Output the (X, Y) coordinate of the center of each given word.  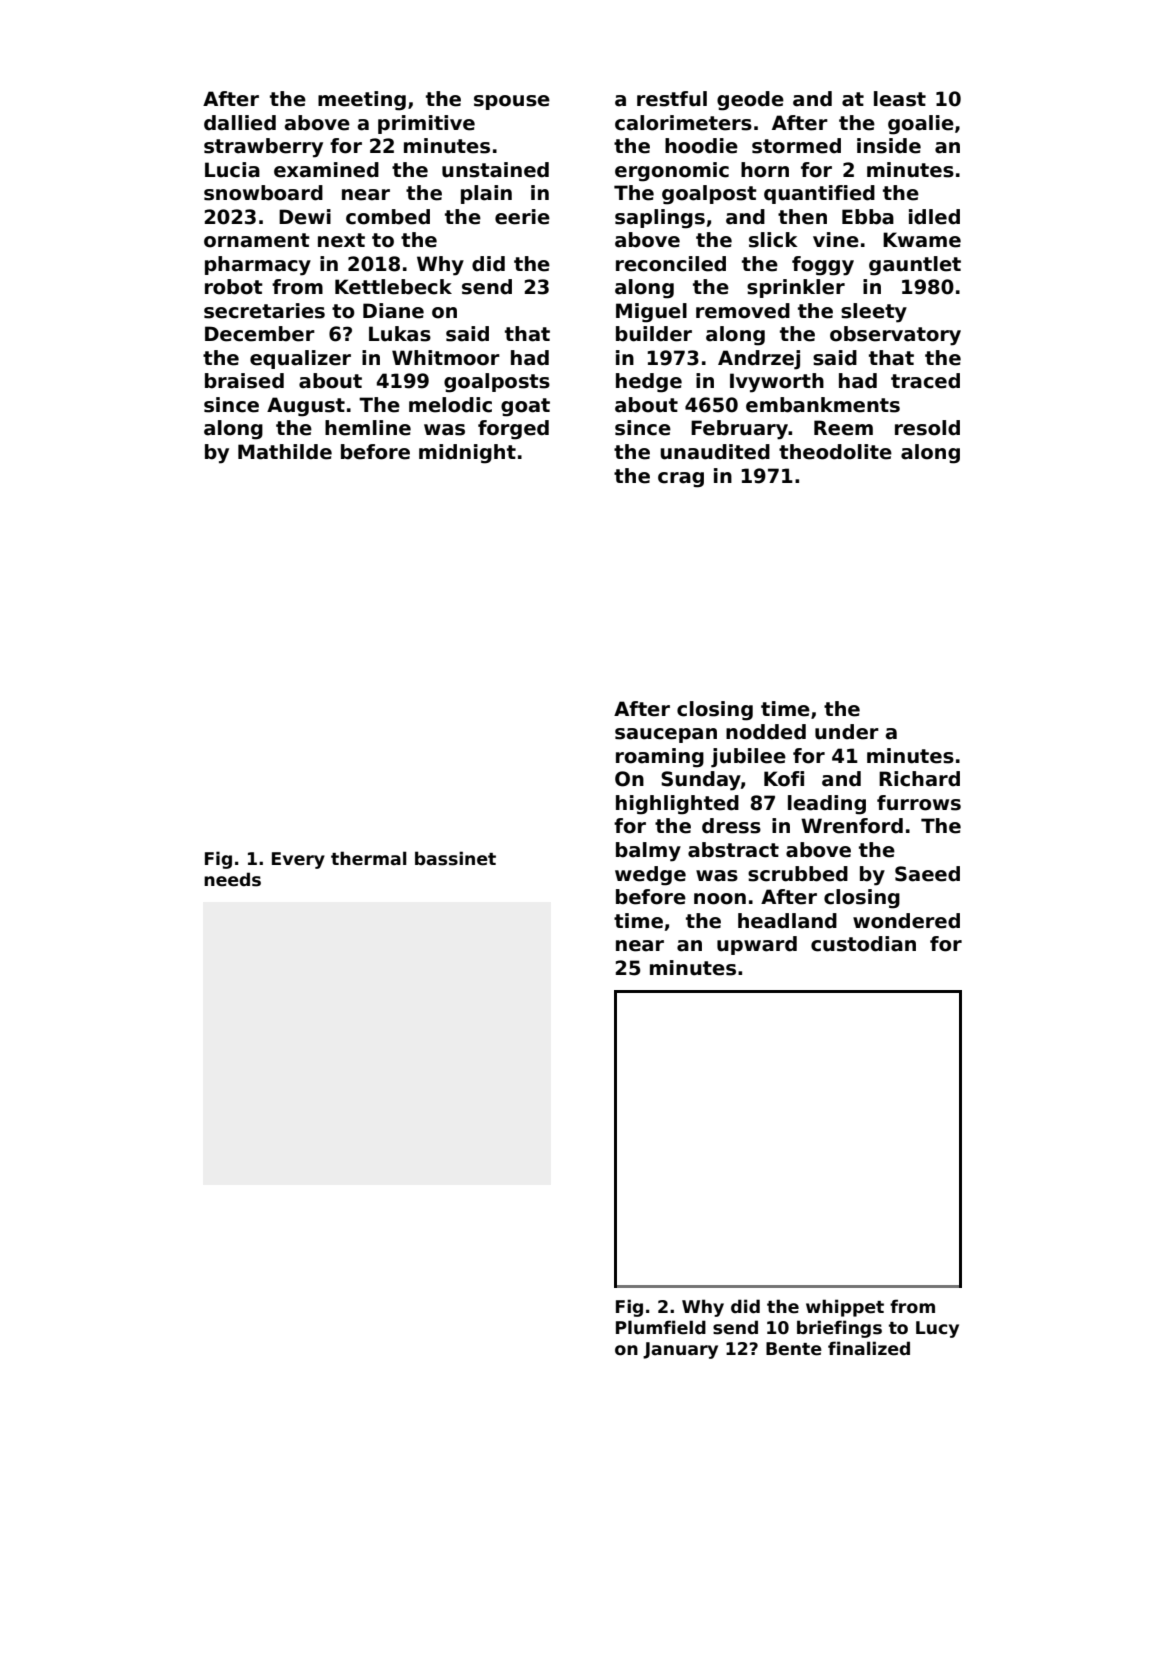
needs (232, 879)
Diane (393, 311)
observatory (895, 336)
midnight (467, 454)
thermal (369, 858)
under (847, 732)
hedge (649, 383)
